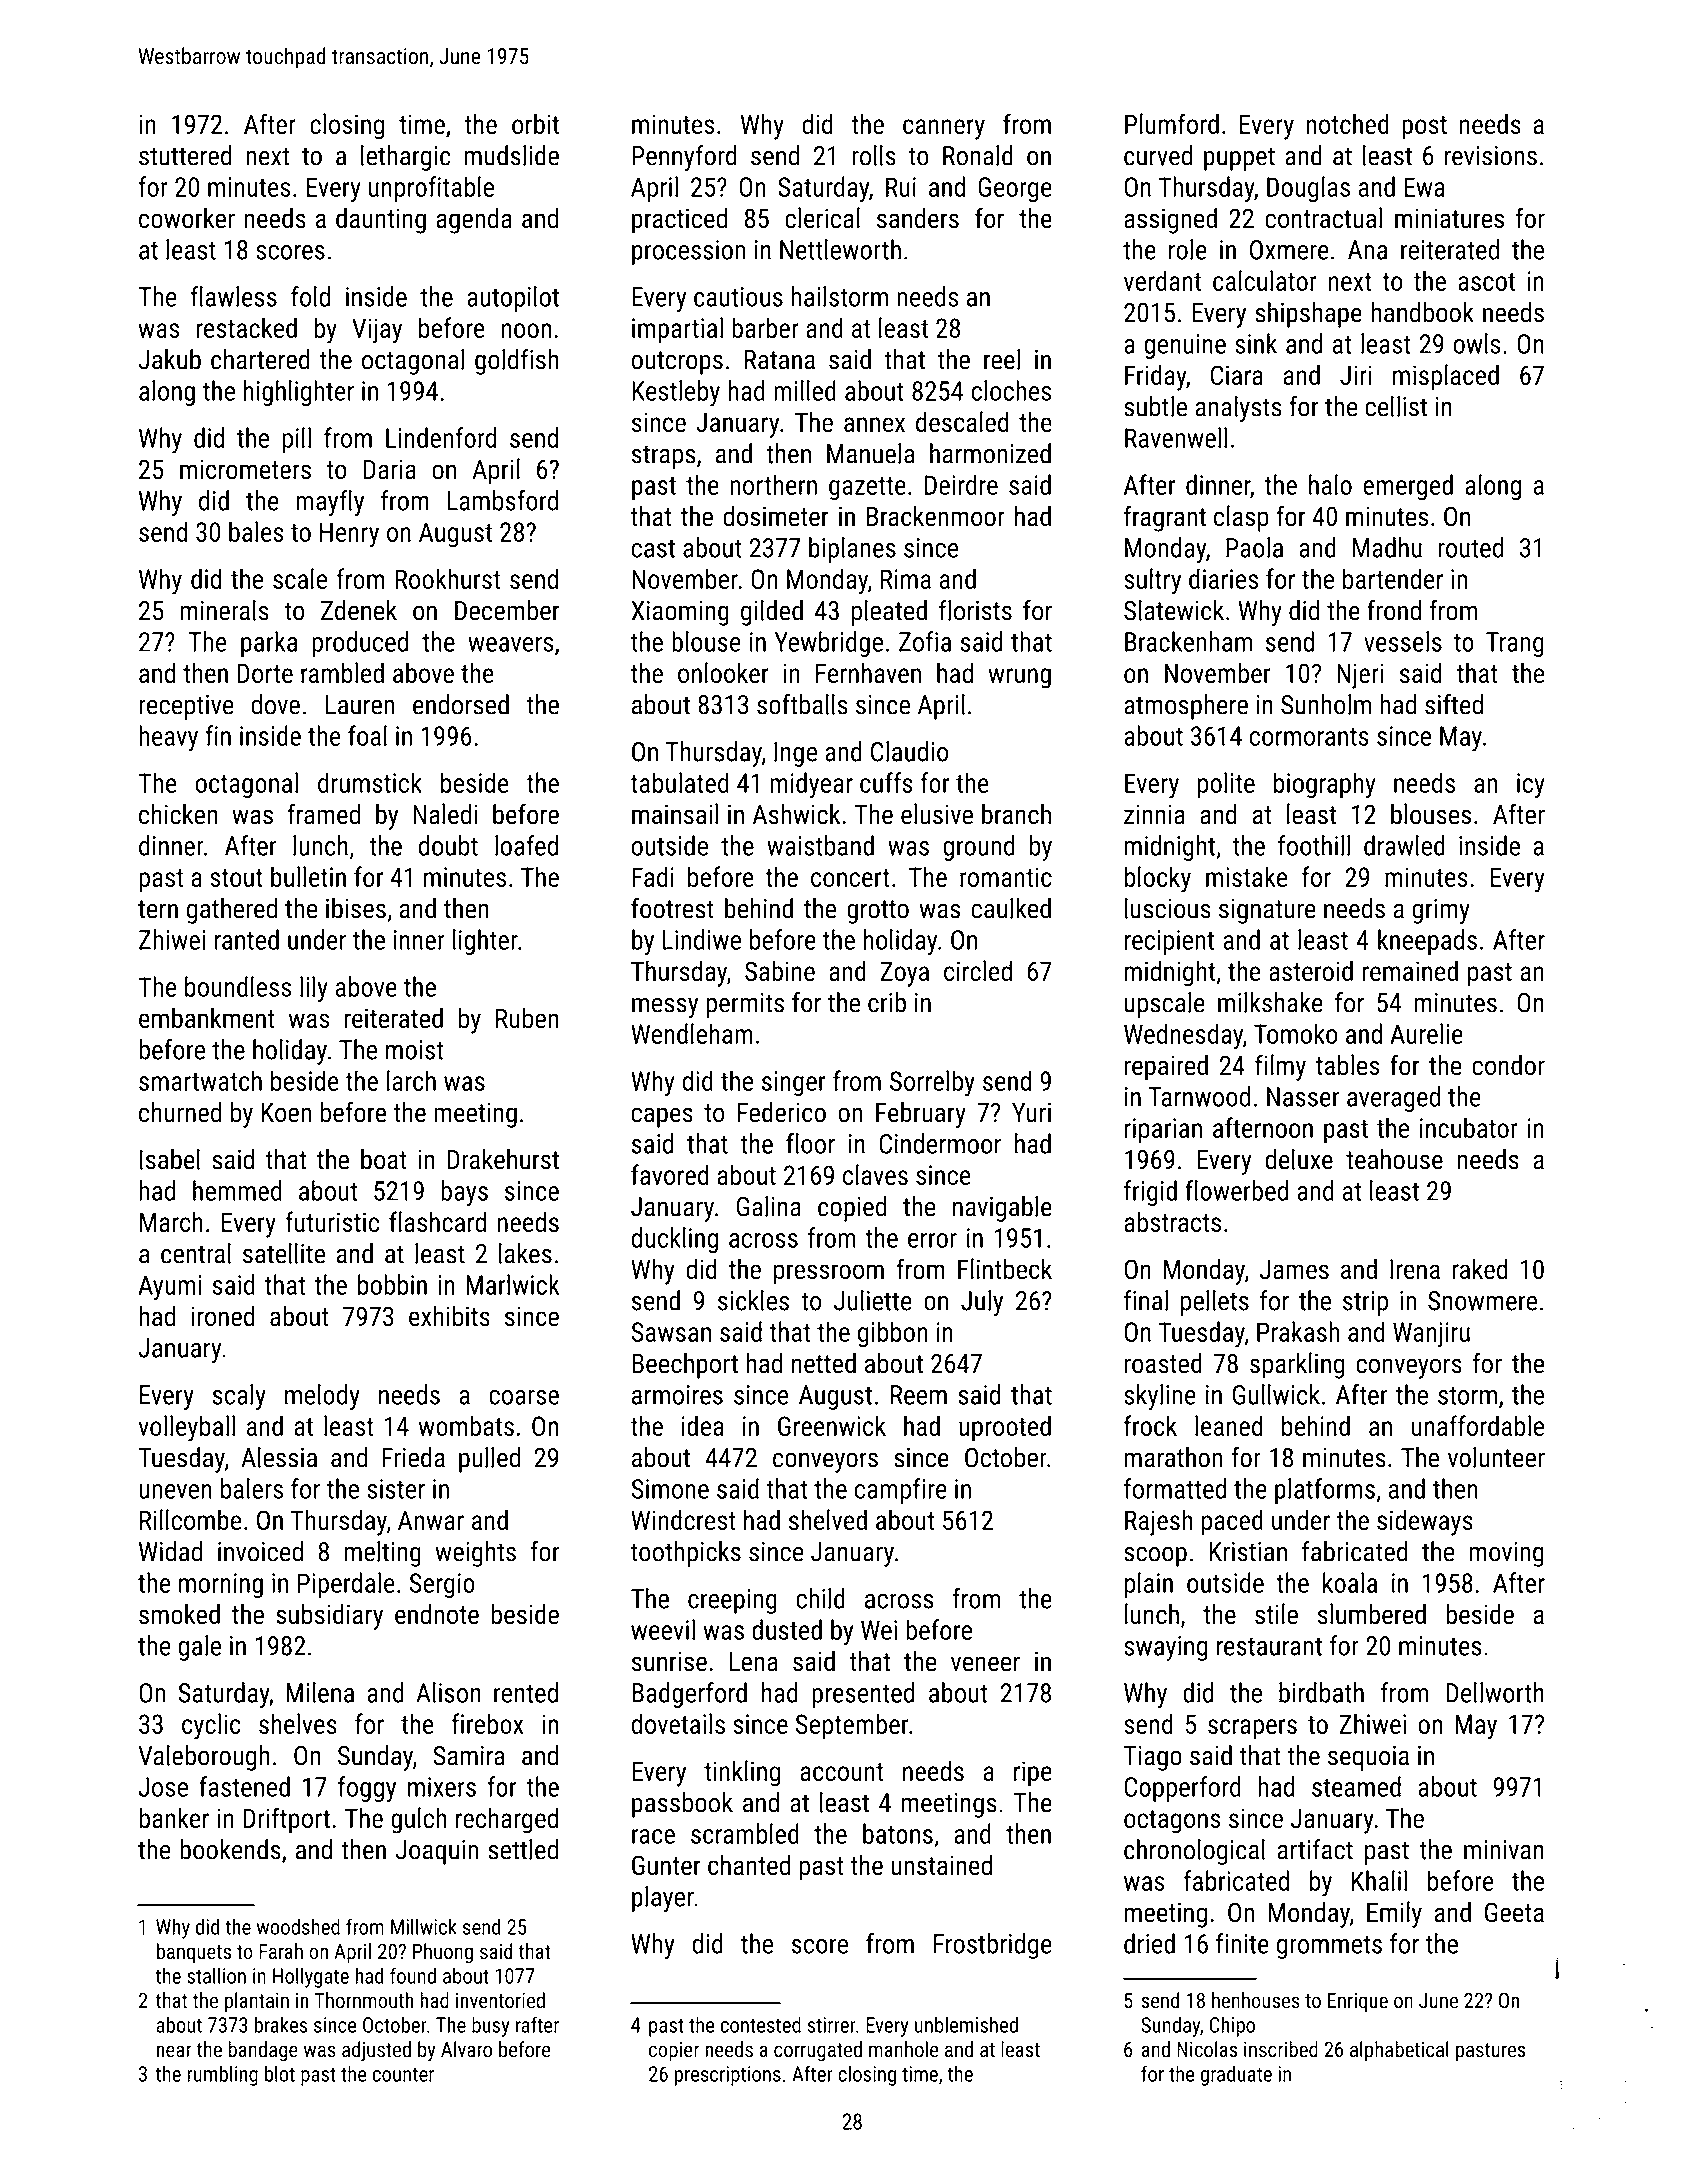 This screenshot has height=2178, width=1683. I want to click on uprooted, so click(1005, 1428).
